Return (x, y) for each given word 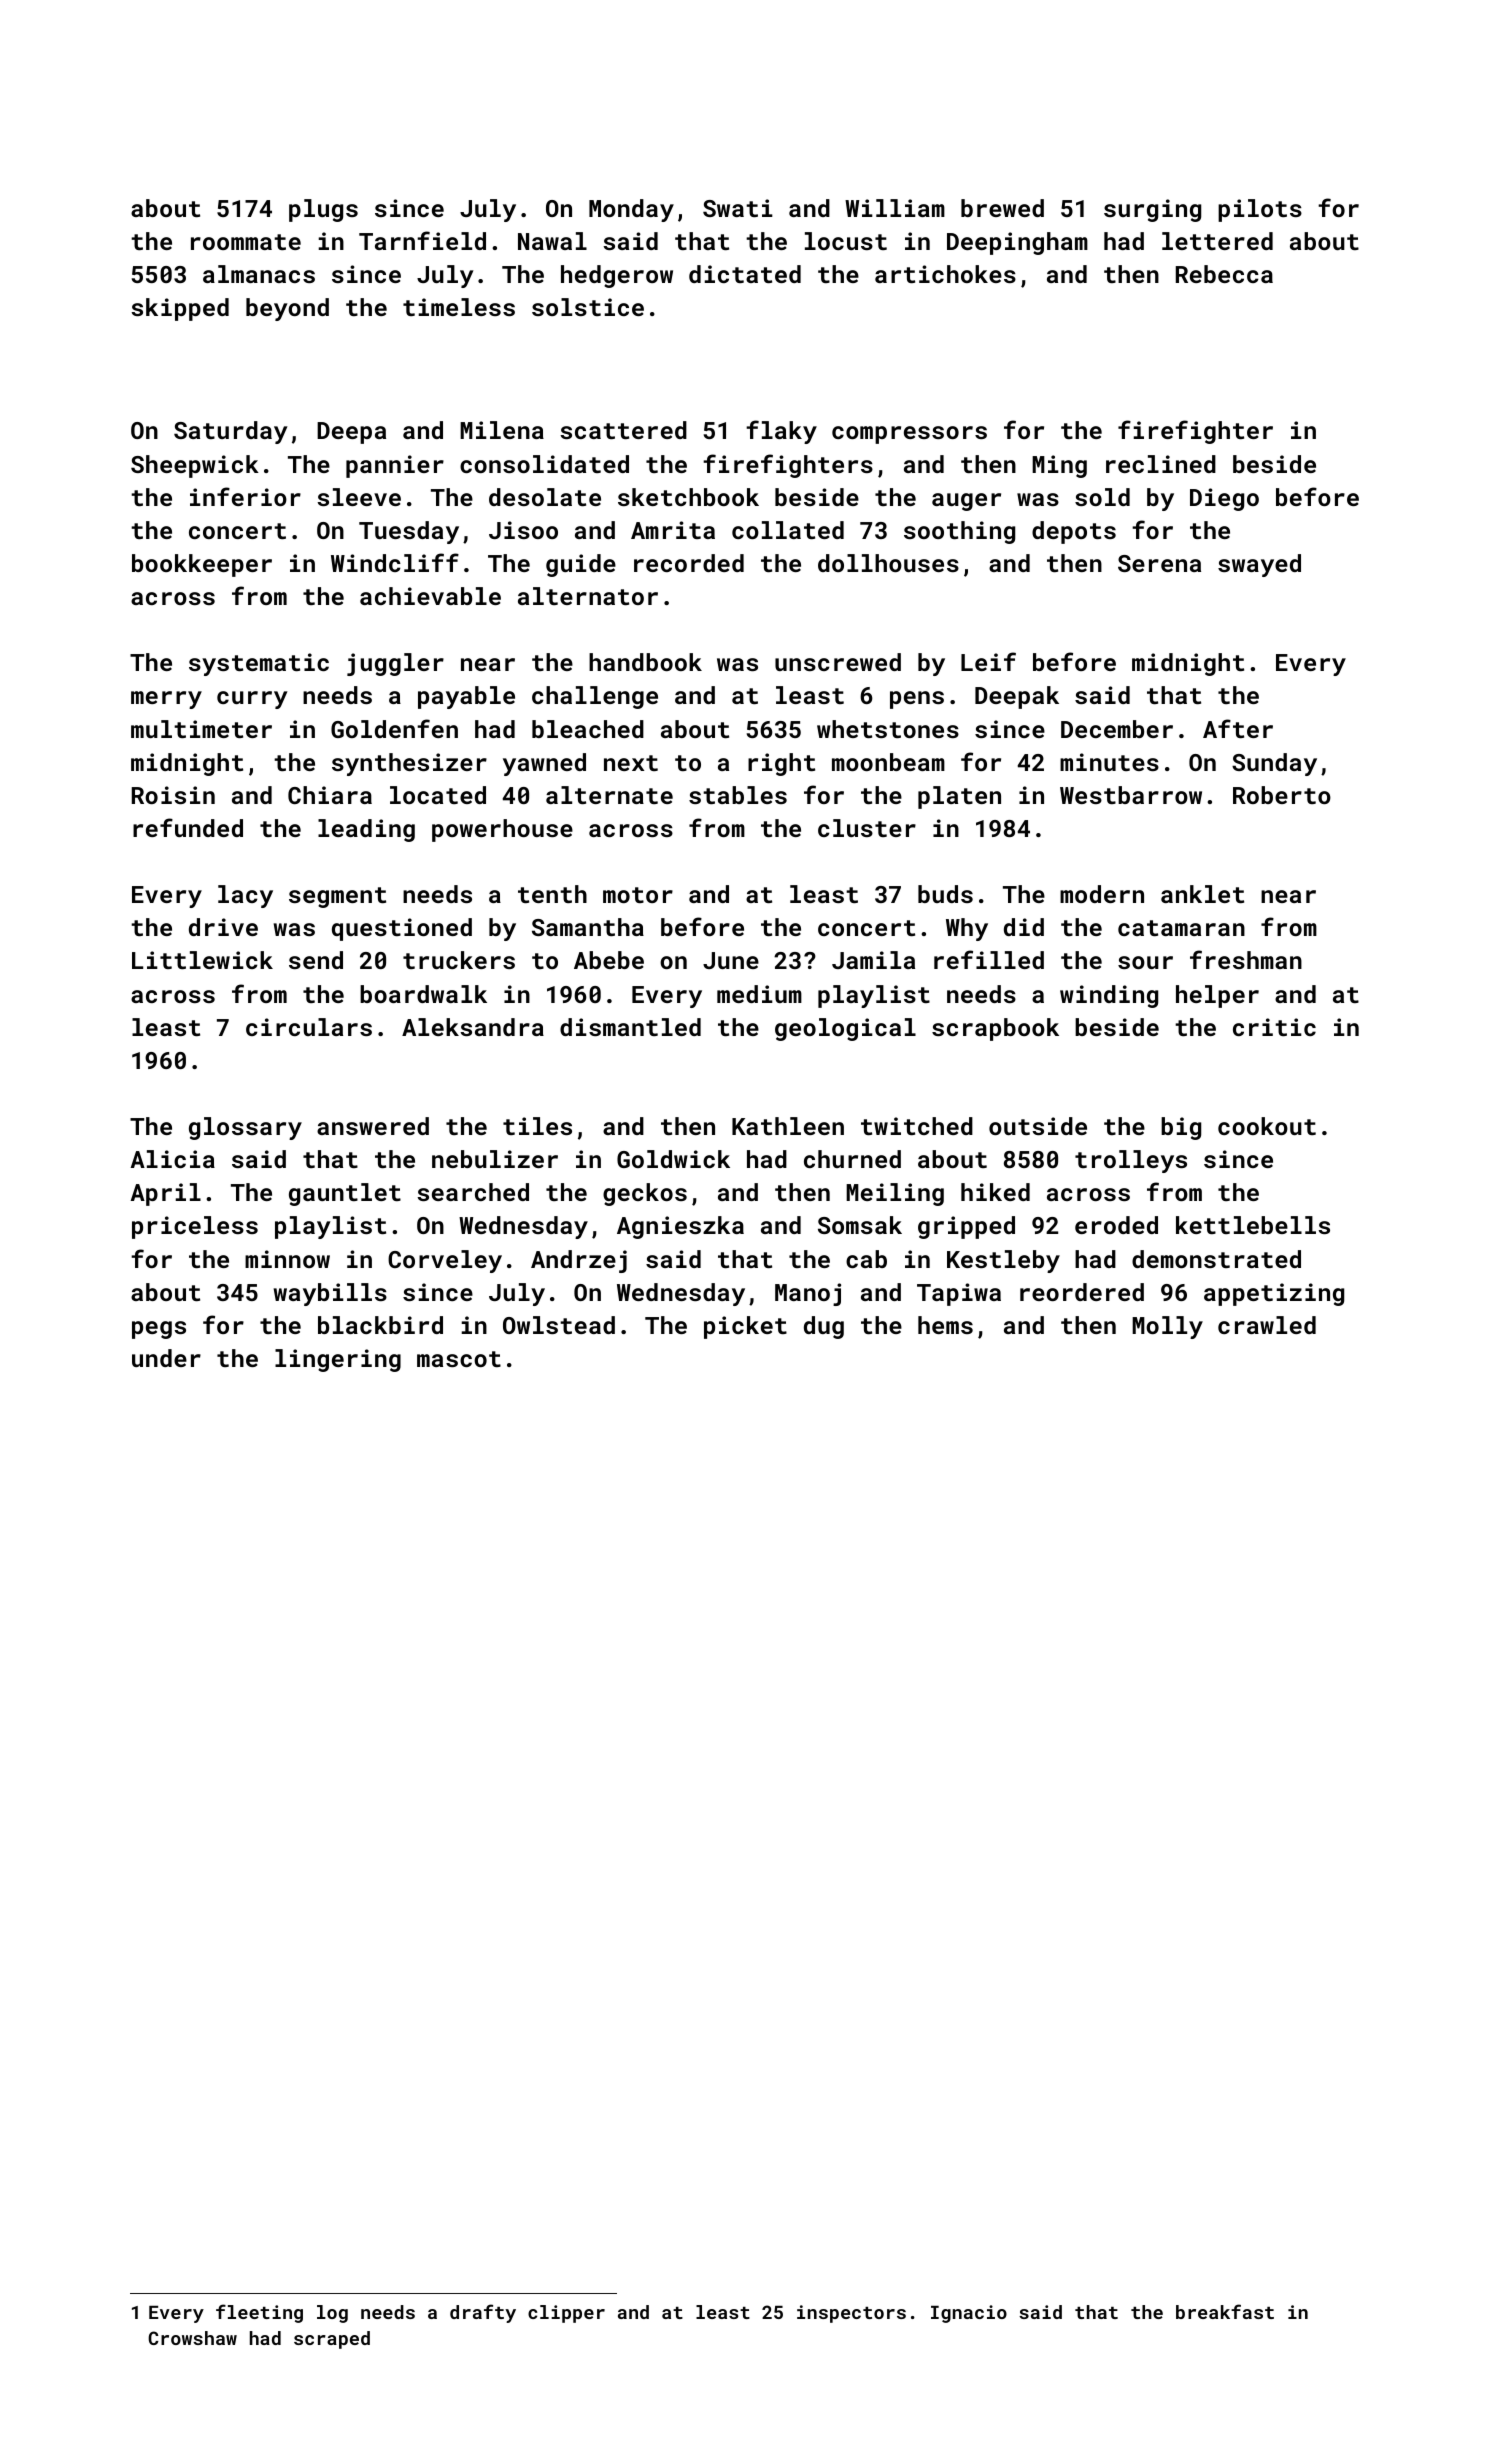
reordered (1082, 1292)
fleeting (259, 2313)
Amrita (673, 530)
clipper (566, 2314)
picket (745, 1327)
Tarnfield (422, 240)
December (1117, 729)
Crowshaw (192, 2338)
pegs (159, 1330)
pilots (1260, 210)
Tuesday (409, 532)
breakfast (1225, 2311)
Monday (631, 210)
